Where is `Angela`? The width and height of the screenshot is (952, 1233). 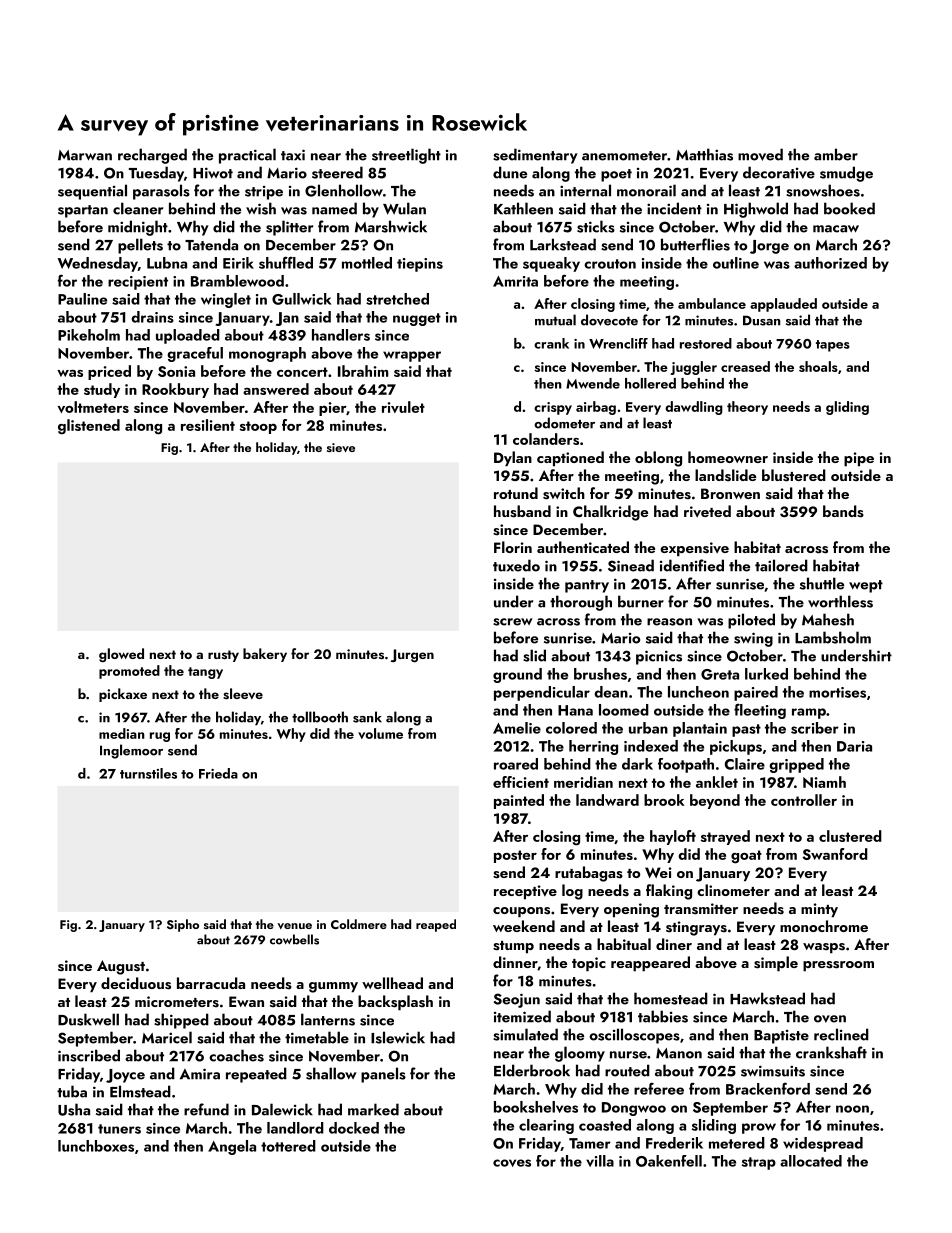 Angela is located at coordinates (232, 1147).
